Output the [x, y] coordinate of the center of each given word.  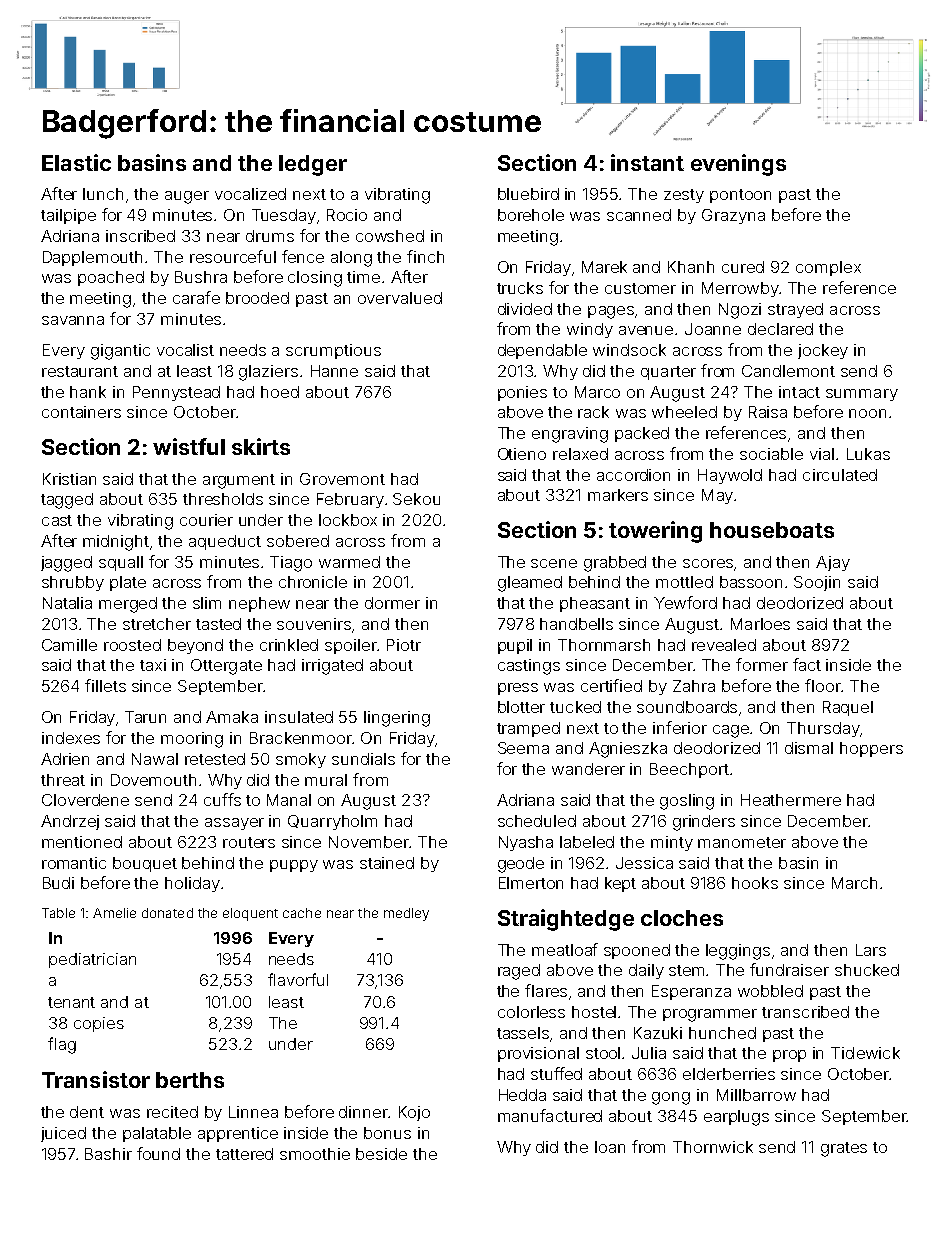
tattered [244, 1154]
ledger [313, 165]
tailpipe [68, 216]
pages [611, 312]
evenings [738, 165]
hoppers [871, 749]
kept [620, 884]
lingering [397, 719]
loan [610, 1147]
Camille [69, 645]
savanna [73, 320]
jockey [823, 351]
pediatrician [92, 960]
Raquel [848, 708]
